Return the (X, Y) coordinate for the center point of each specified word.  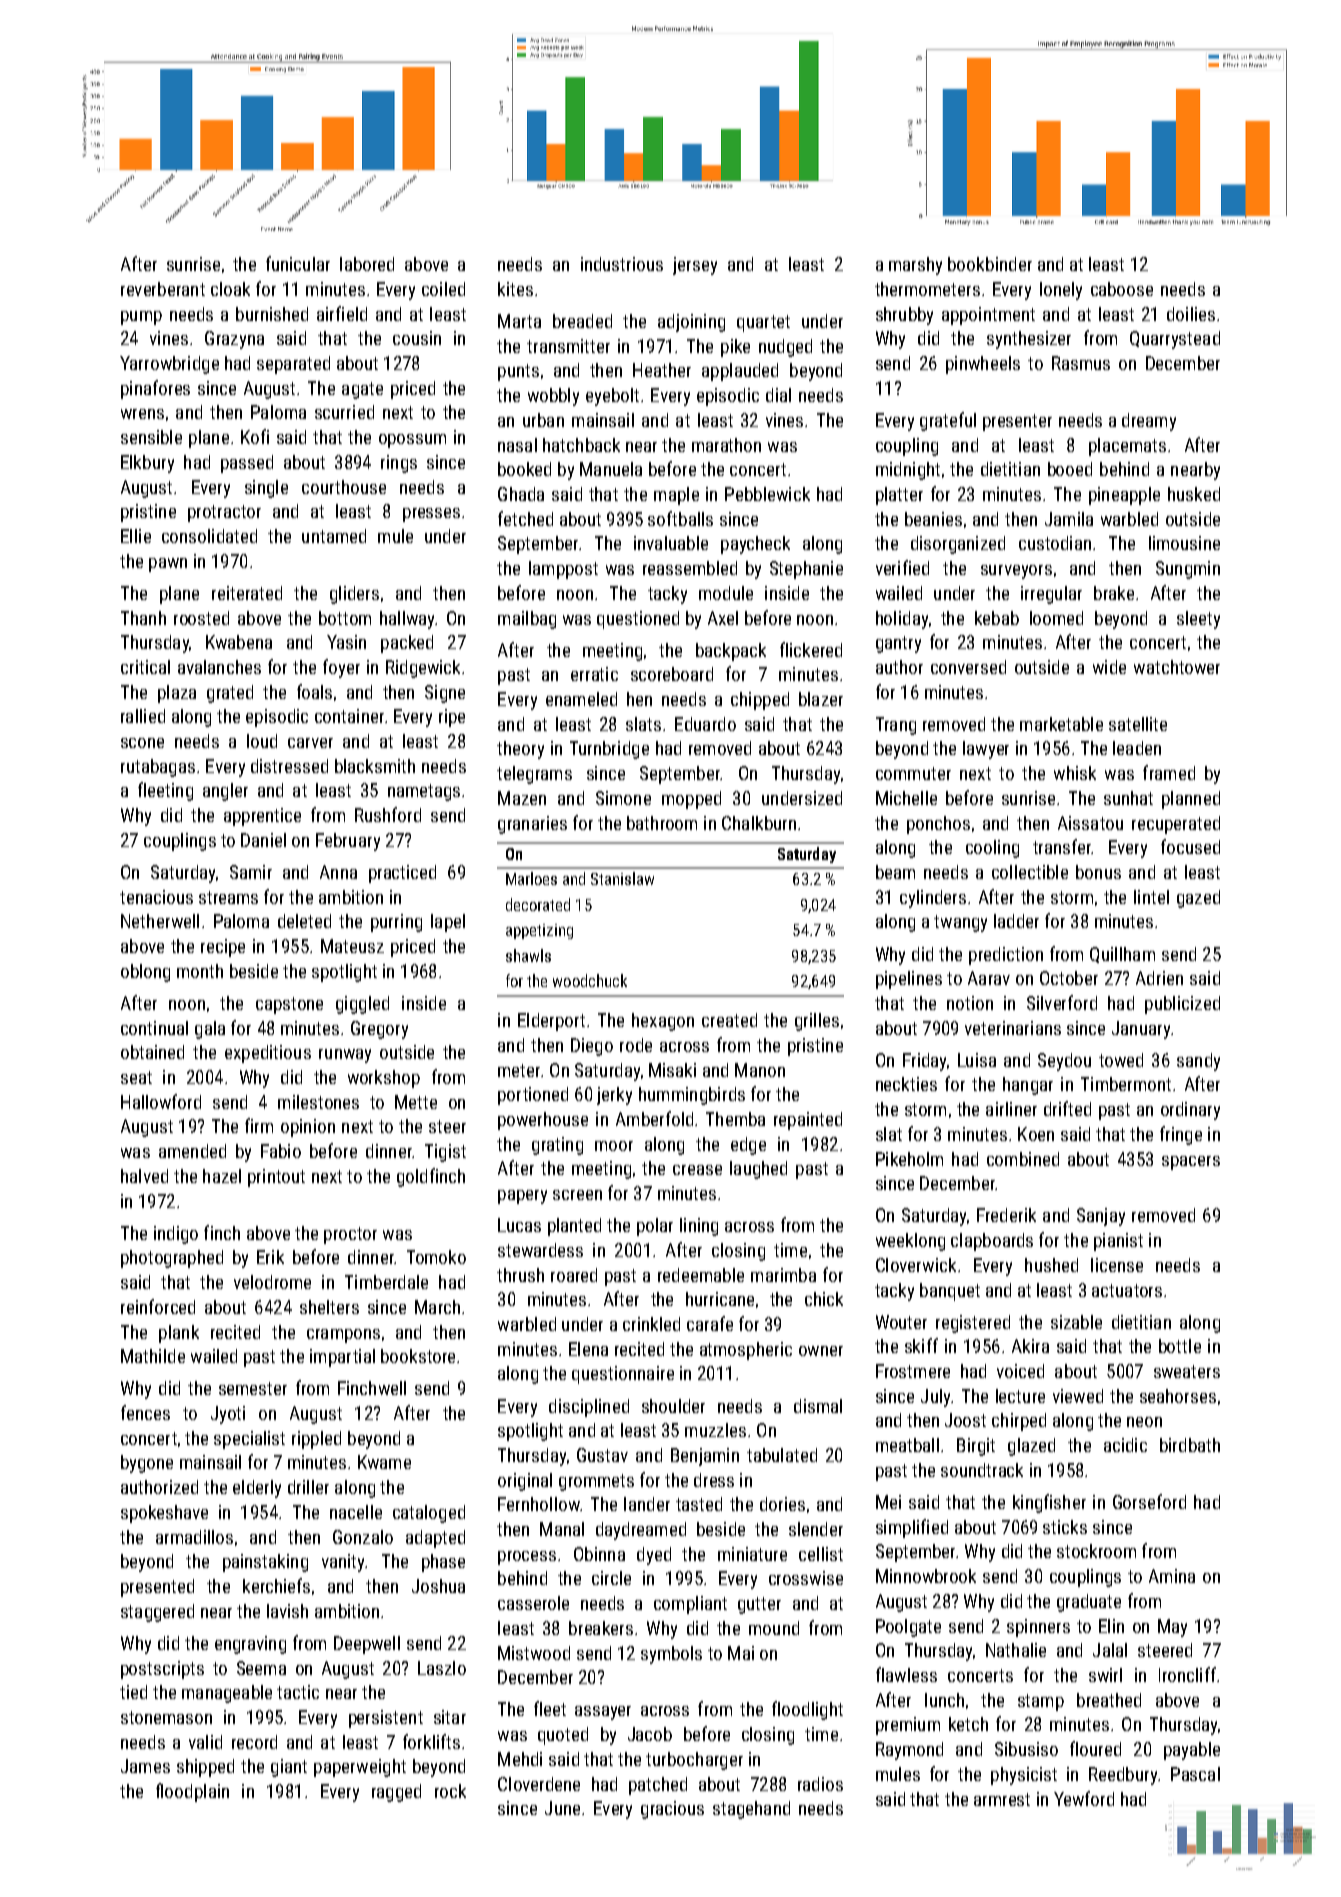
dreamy (1149, 422)
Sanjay (1101, 1217)
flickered (811, 649)
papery (522, 1197)
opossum (412, 441)
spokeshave (164, 1514)
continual (154, 1028)
